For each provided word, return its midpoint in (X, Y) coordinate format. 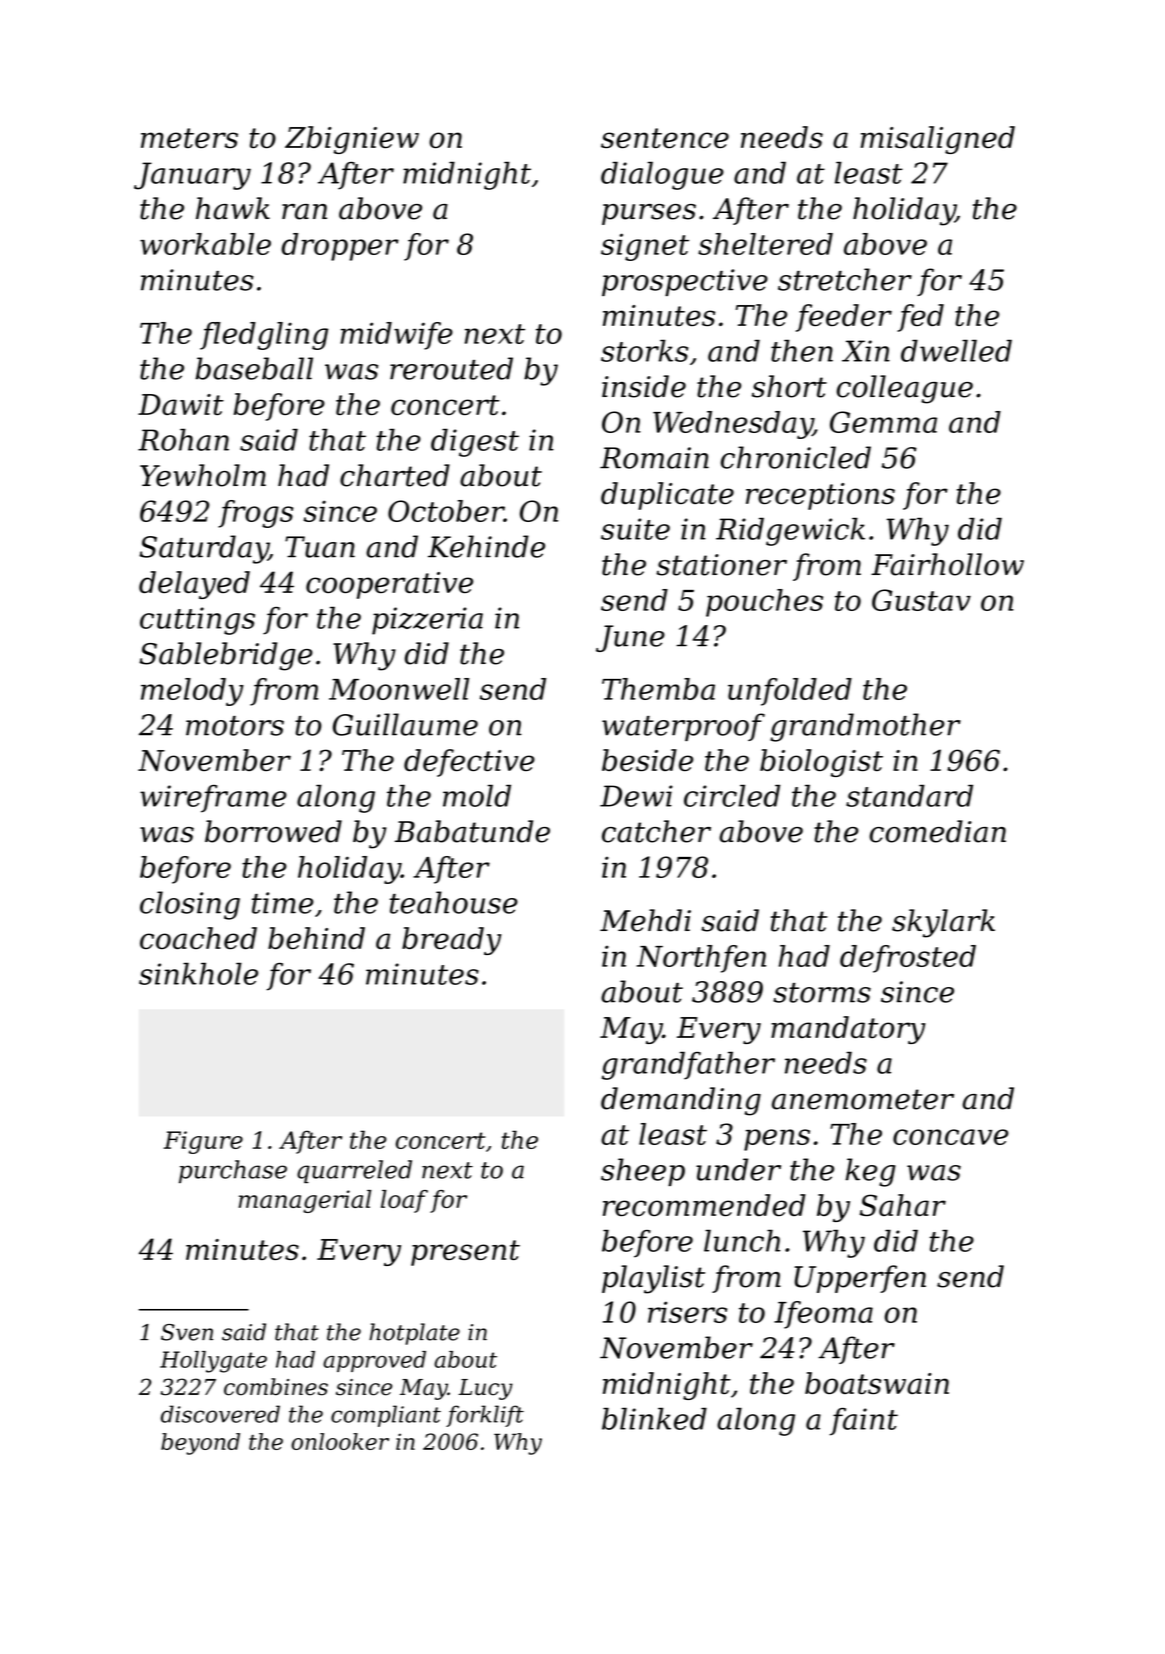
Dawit (181, 404)
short (789, 386)
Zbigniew (352, 140)
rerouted (451, 368)
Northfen (701, 959)
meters (189, 138)
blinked (654, 1419)
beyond (200, 1444)
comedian (938, 831)
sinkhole (198, 974)
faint (864, 1422)
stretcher (845, 279)
